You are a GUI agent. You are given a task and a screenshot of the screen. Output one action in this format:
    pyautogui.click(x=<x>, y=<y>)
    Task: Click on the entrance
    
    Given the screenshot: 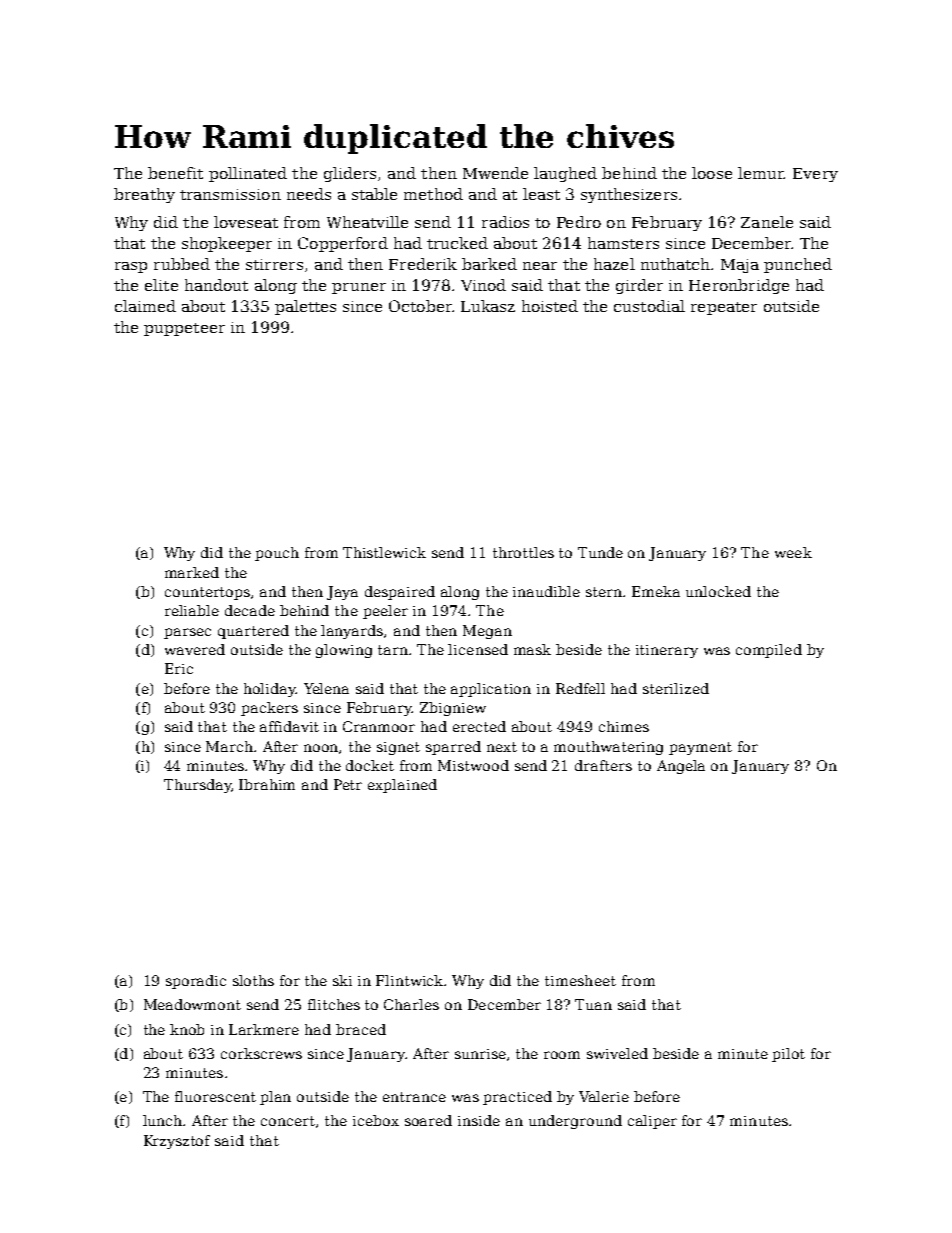 What is the action you would take?
    pyautogui.click(x=414, y=1097)
